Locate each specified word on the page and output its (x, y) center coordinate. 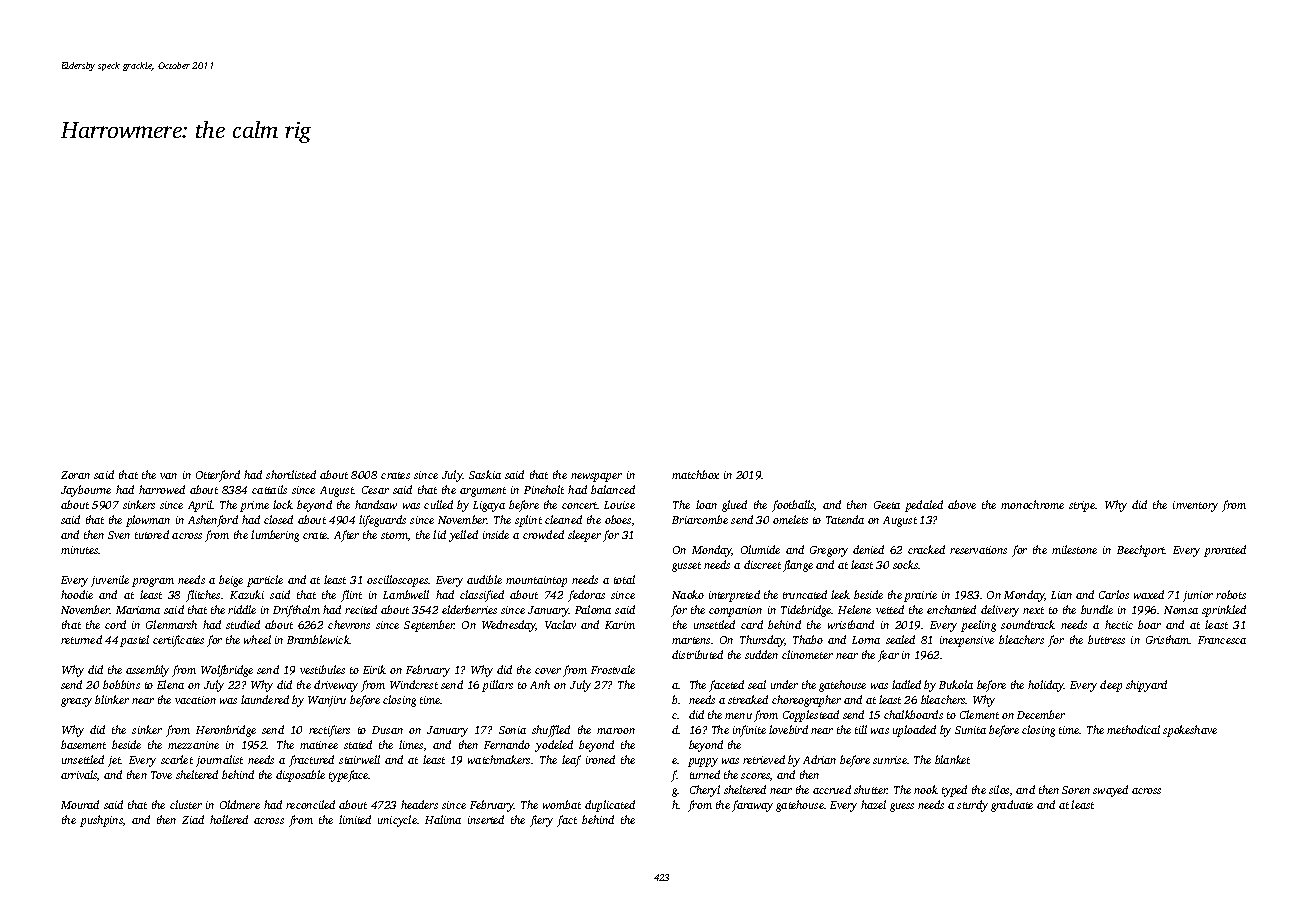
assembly (147, 671)
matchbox (695, 474)
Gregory (829, 551)
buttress (1106, 639)
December (1041, 714)
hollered (229, 819)
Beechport (1141, 551)
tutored (152, 534)
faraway (752, 806)
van (168, 476)
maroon (616, 731)
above (962, 504)
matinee (319, 745)
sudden (761, 654)
